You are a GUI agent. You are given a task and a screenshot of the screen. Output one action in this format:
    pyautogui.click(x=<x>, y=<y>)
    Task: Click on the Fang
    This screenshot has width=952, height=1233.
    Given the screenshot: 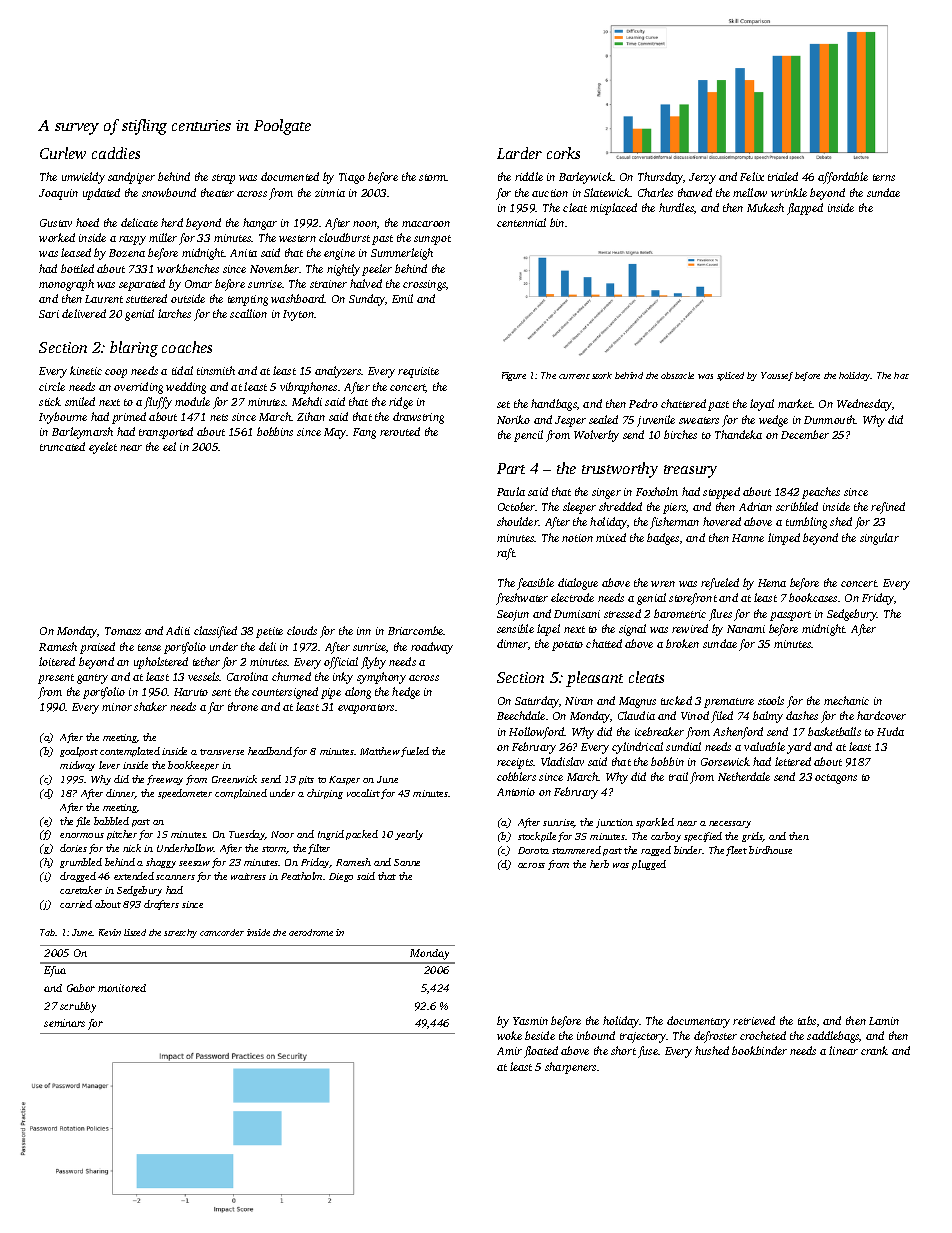 What is the action you would take?
    pyautogui.click(x=364, y=433)
